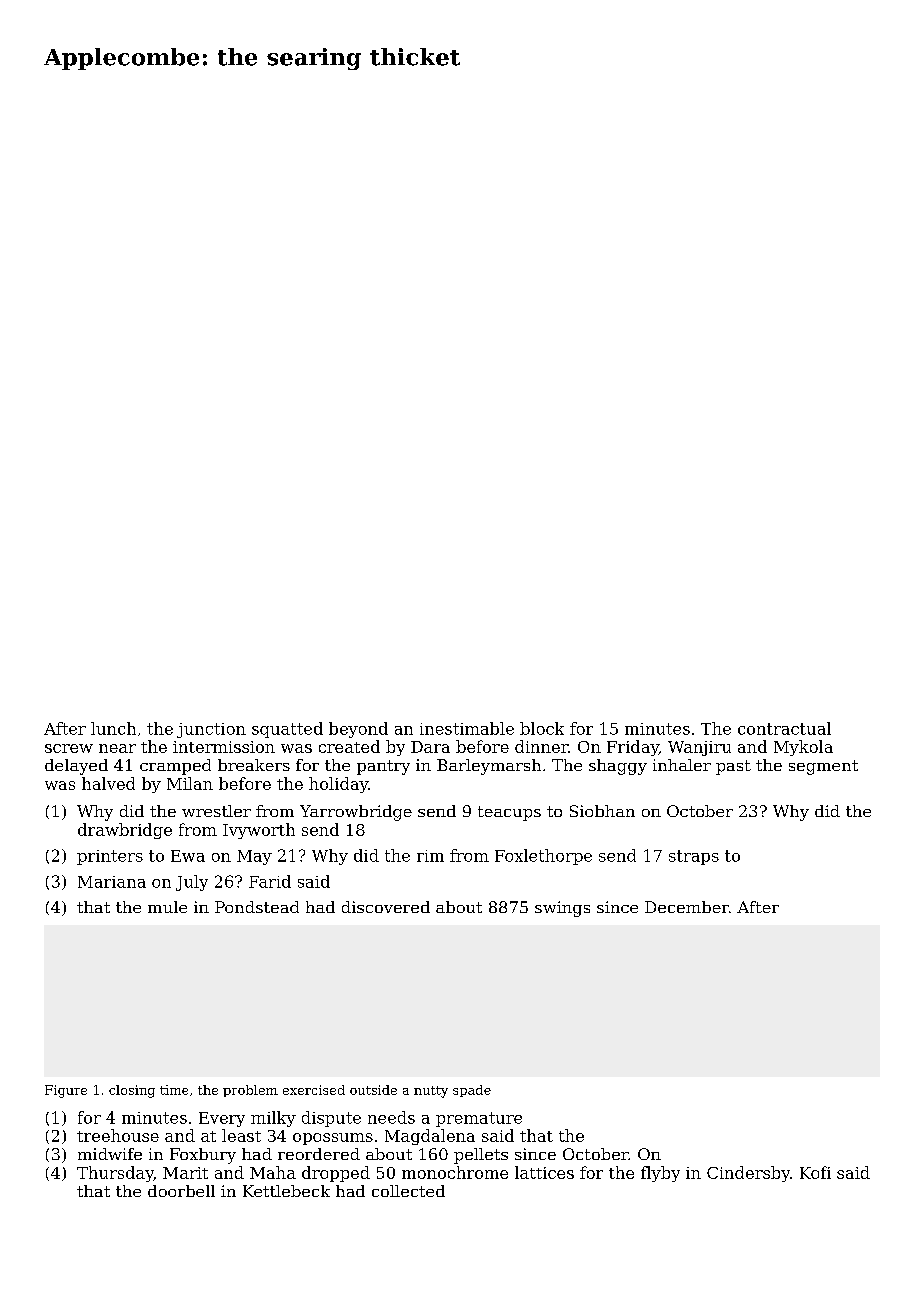 The height and width of the screenshot is (1308, 924). What do you see at coordinates (386, 907) in the screenshot?
I see `discovered` at bounding box center [386, 907].
